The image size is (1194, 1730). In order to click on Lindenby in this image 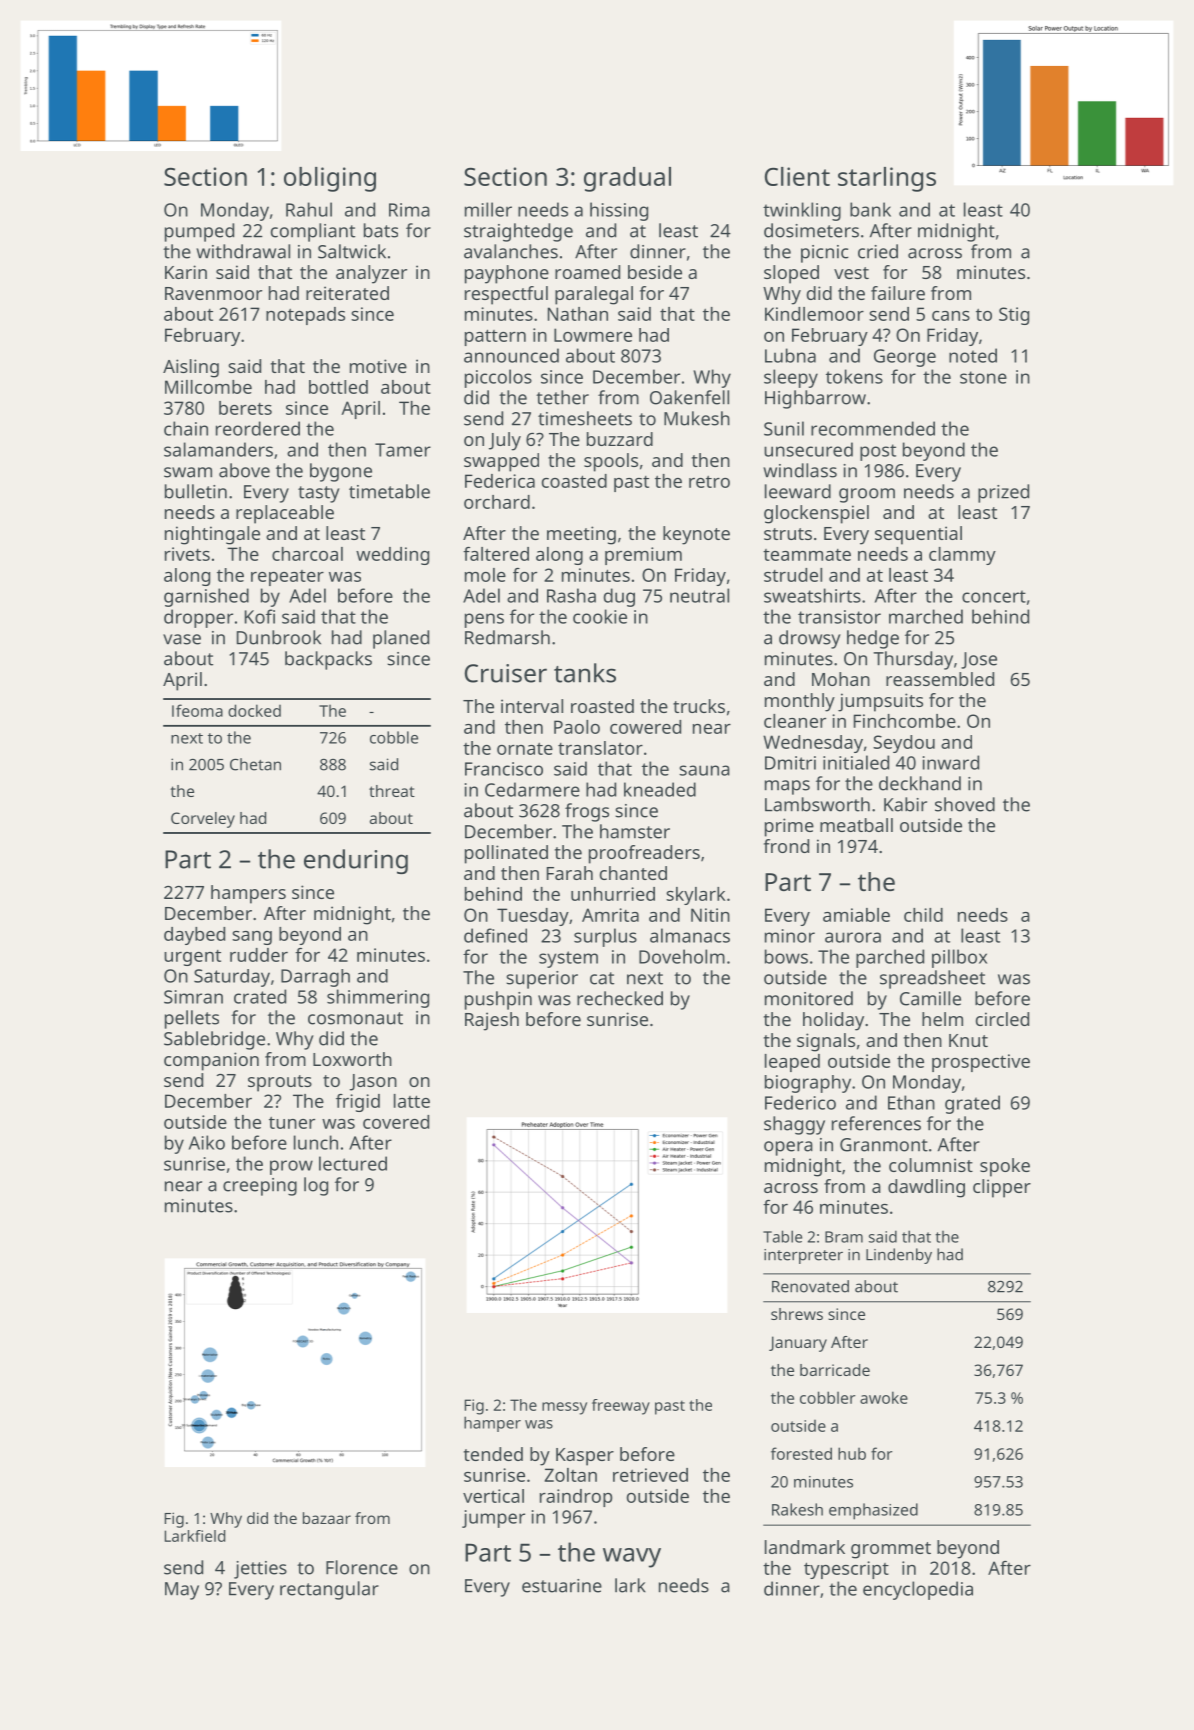, I will do `click(899, 1256)`.
